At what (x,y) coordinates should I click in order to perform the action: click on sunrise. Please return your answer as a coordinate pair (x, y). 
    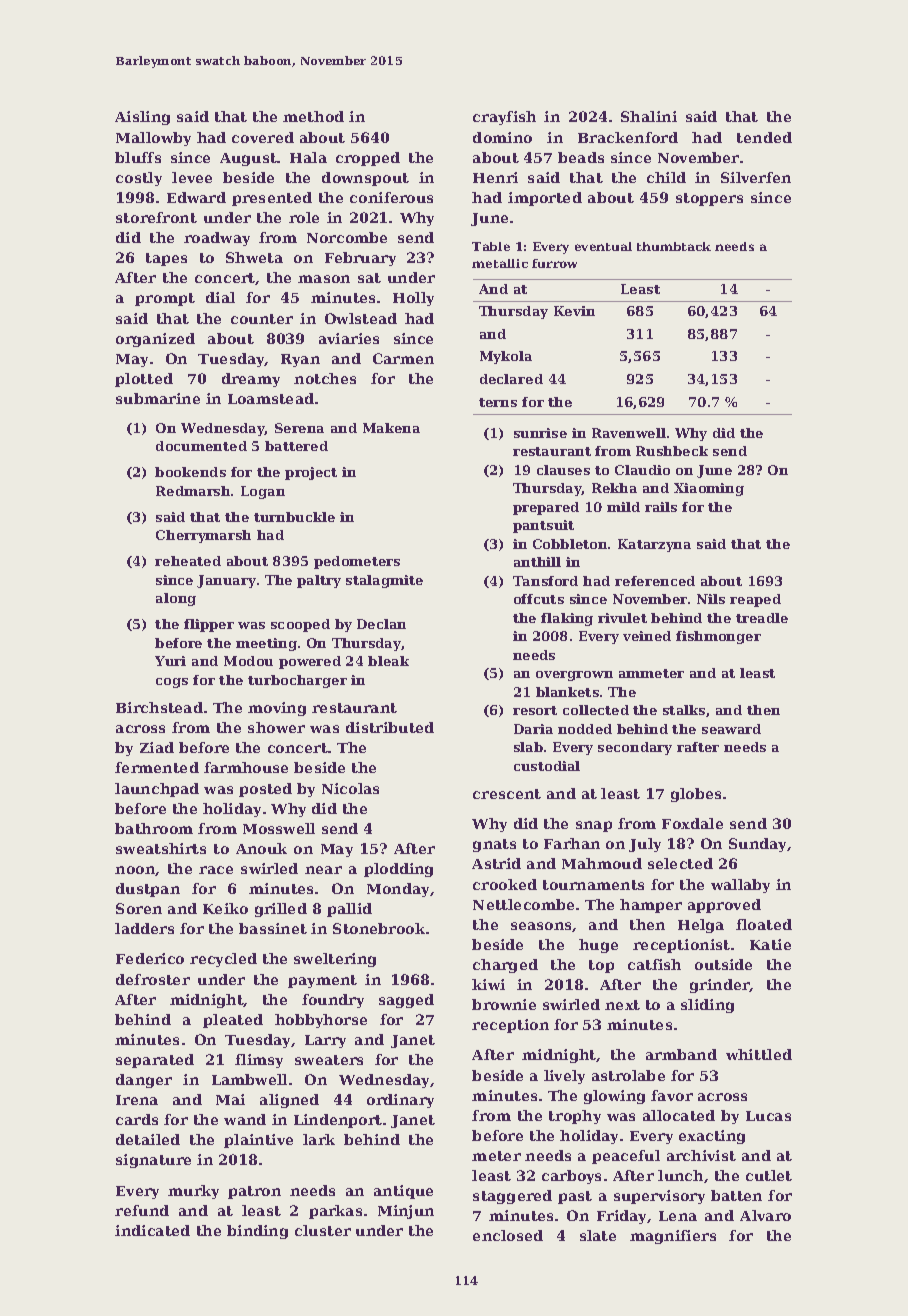
    Looking at the image, I should click on (540, 433).
